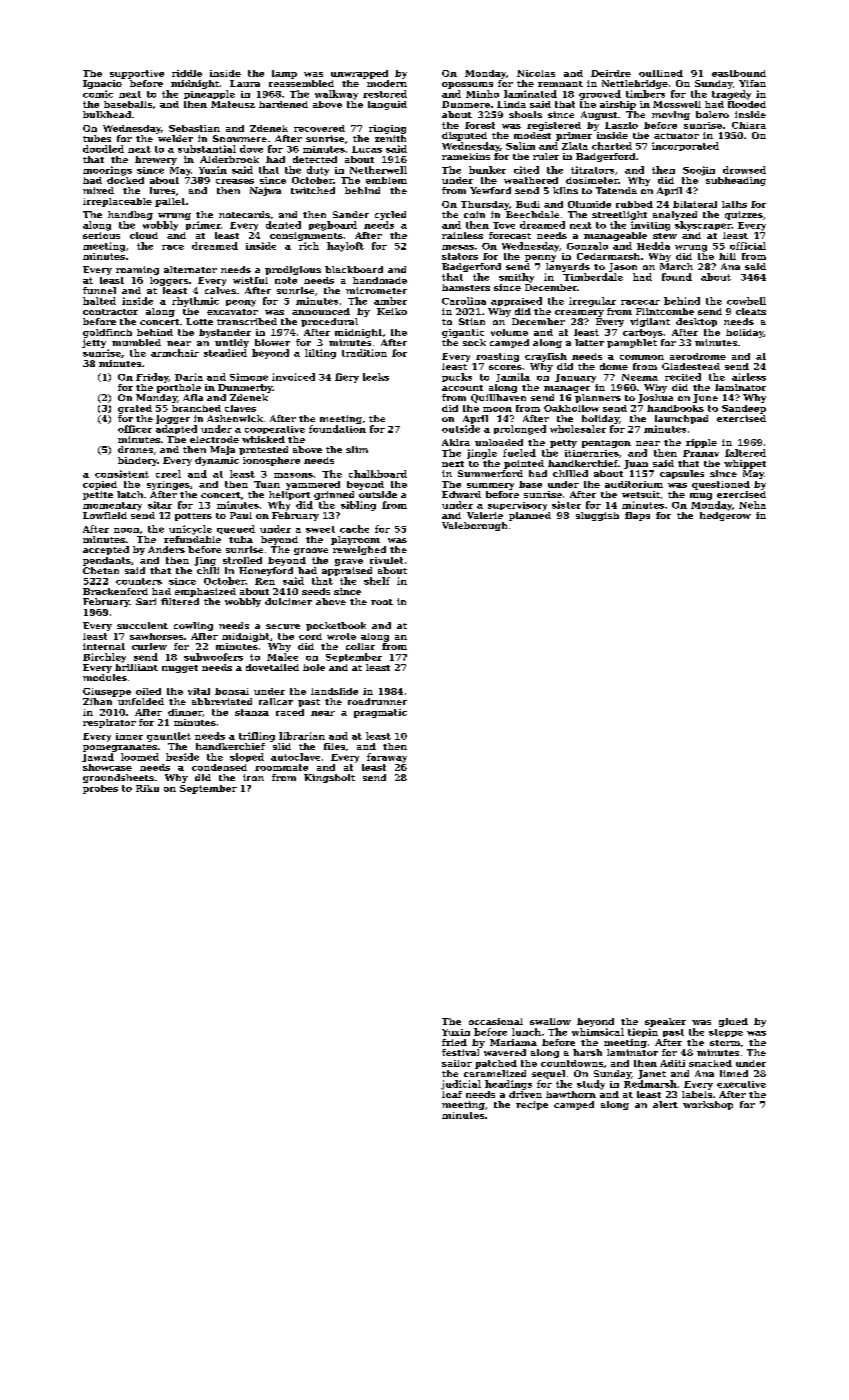 This document has width=849, height=1400. Describe the element at coordinates (454, 1042) in the document. I see `fried` at that location.
